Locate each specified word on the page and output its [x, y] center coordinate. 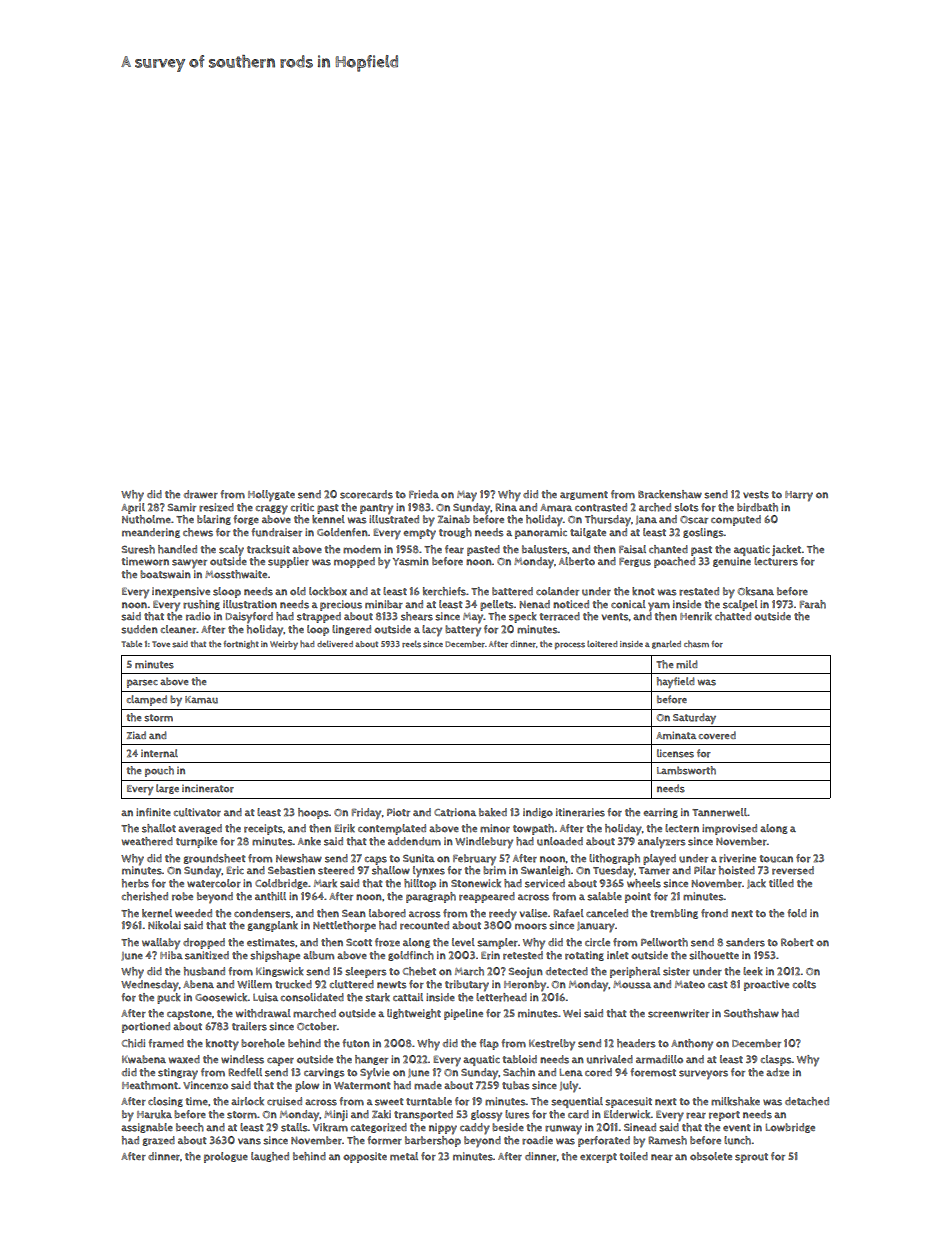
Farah [813, 604]
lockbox [328, 591]
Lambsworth [686, 770]
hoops [313, 813]
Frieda [424, 494]
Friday [366, 814]
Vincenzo [205, 1085]
